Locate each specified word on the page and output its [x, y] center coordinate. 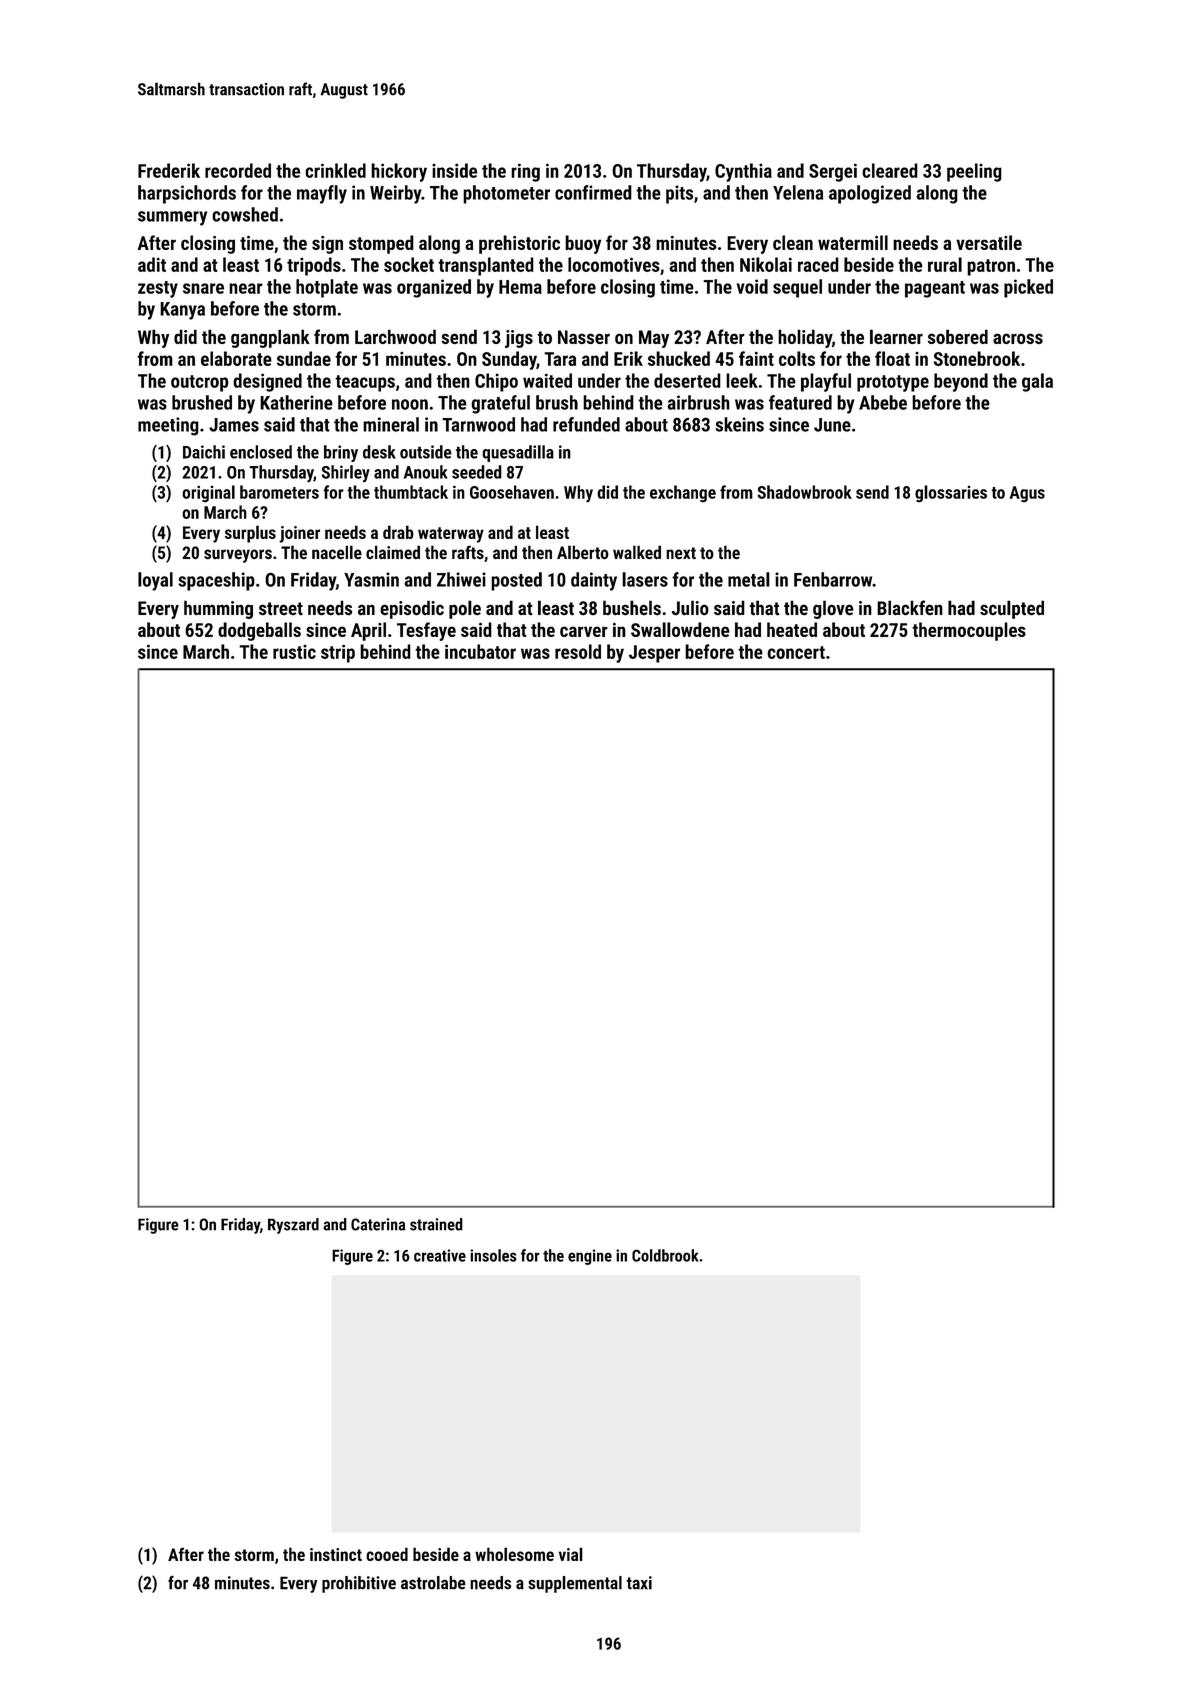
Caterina [378, 1224]
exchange [683, 493]
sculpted [1012, 609]
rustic [294, 652]
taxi [639, 1583]
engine [590, 1257]
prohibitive [359, 1584]
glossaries [951, 493]
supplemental [575, 1584]
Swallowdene [680, 629]
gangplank [270, 338]
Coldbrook [665, 1255]
